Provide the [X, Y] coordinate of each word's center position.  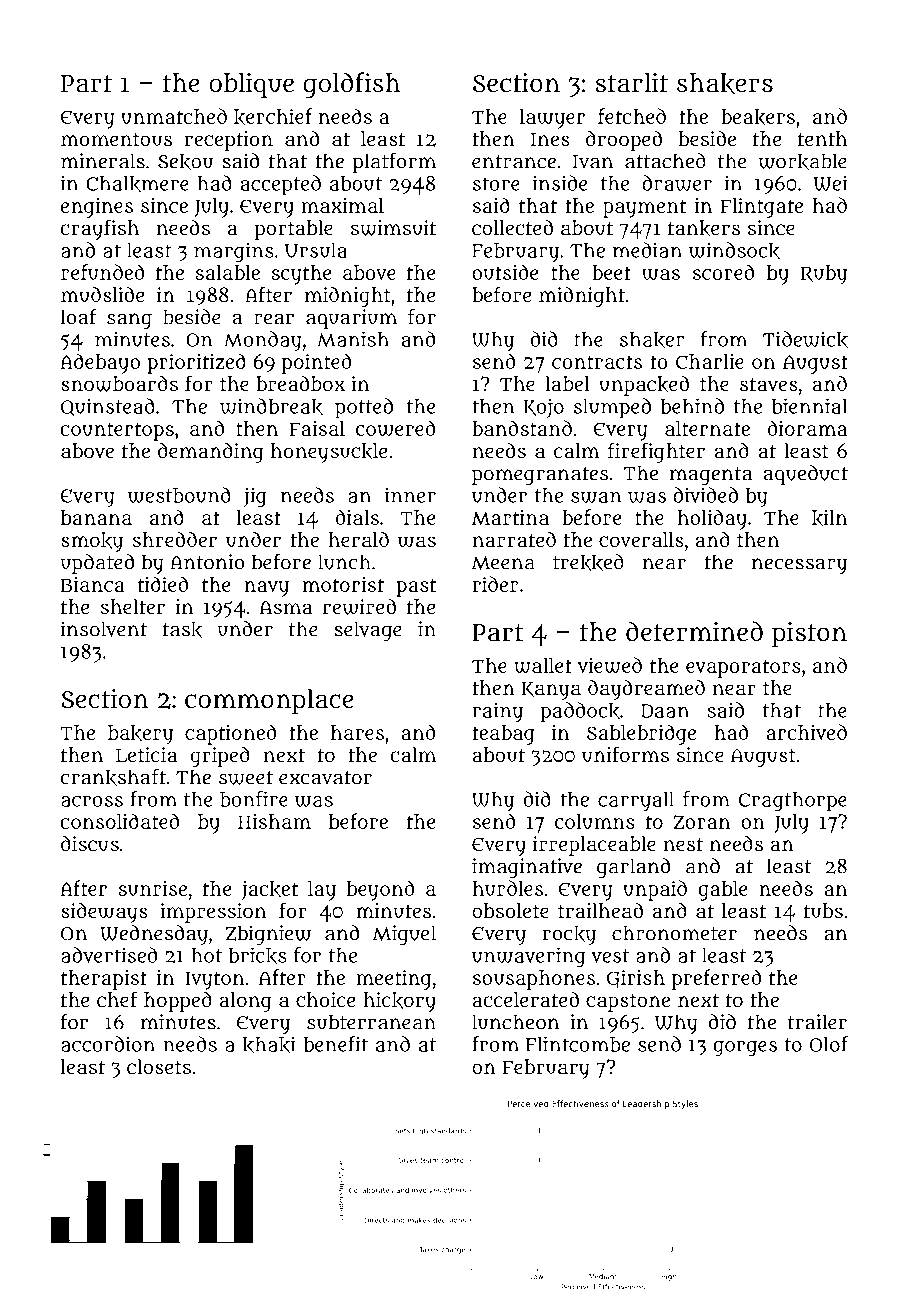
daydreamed [646, 689]
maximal [342, 205]
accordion [108, 1044]
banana [96, 517]
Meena [503, 563]
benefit [335, 1044]
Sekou [185, 161]
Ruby [824, 275]
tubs [823, 910]
